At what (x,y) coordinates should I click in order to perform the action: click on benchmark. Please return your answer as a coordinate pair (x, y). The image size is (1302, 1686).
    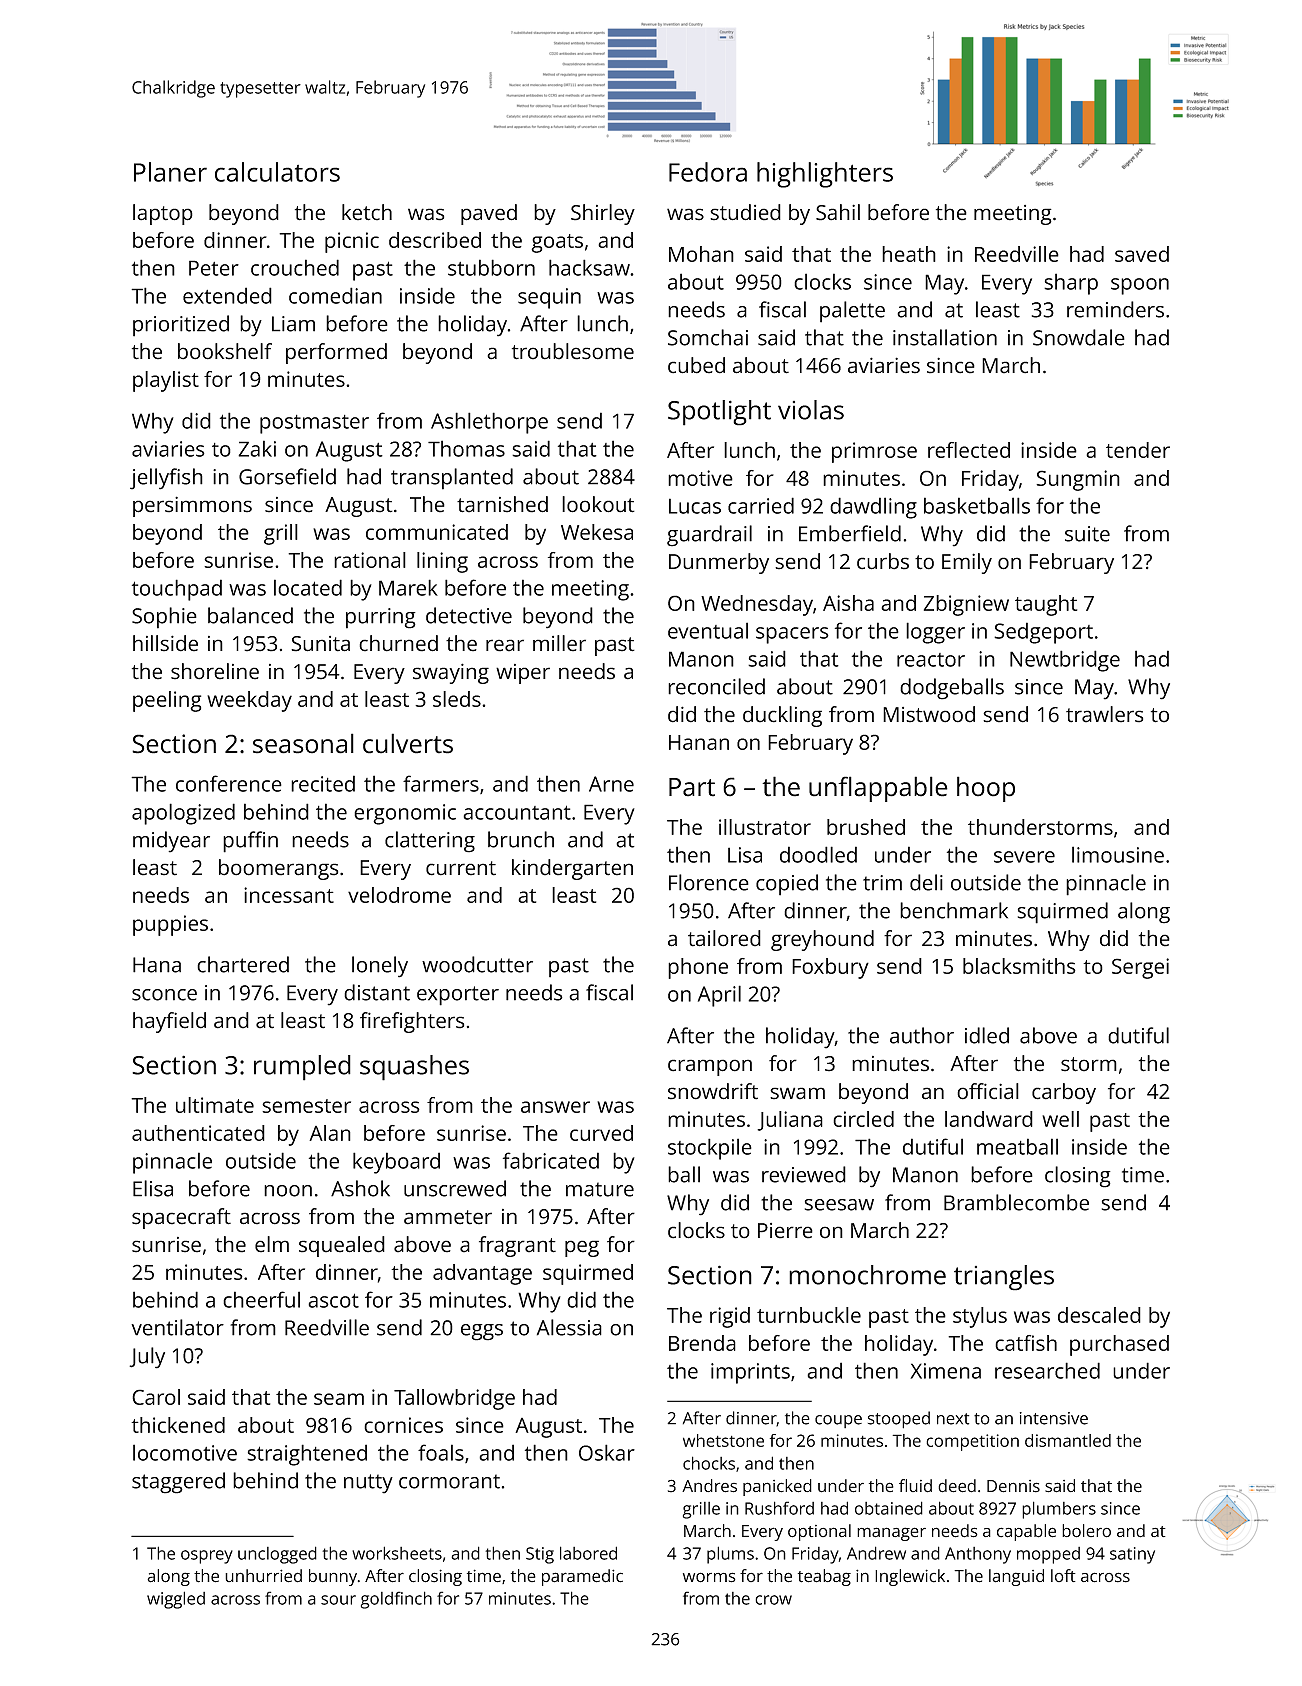
    Looking at the image, I should click on (954, 910).
